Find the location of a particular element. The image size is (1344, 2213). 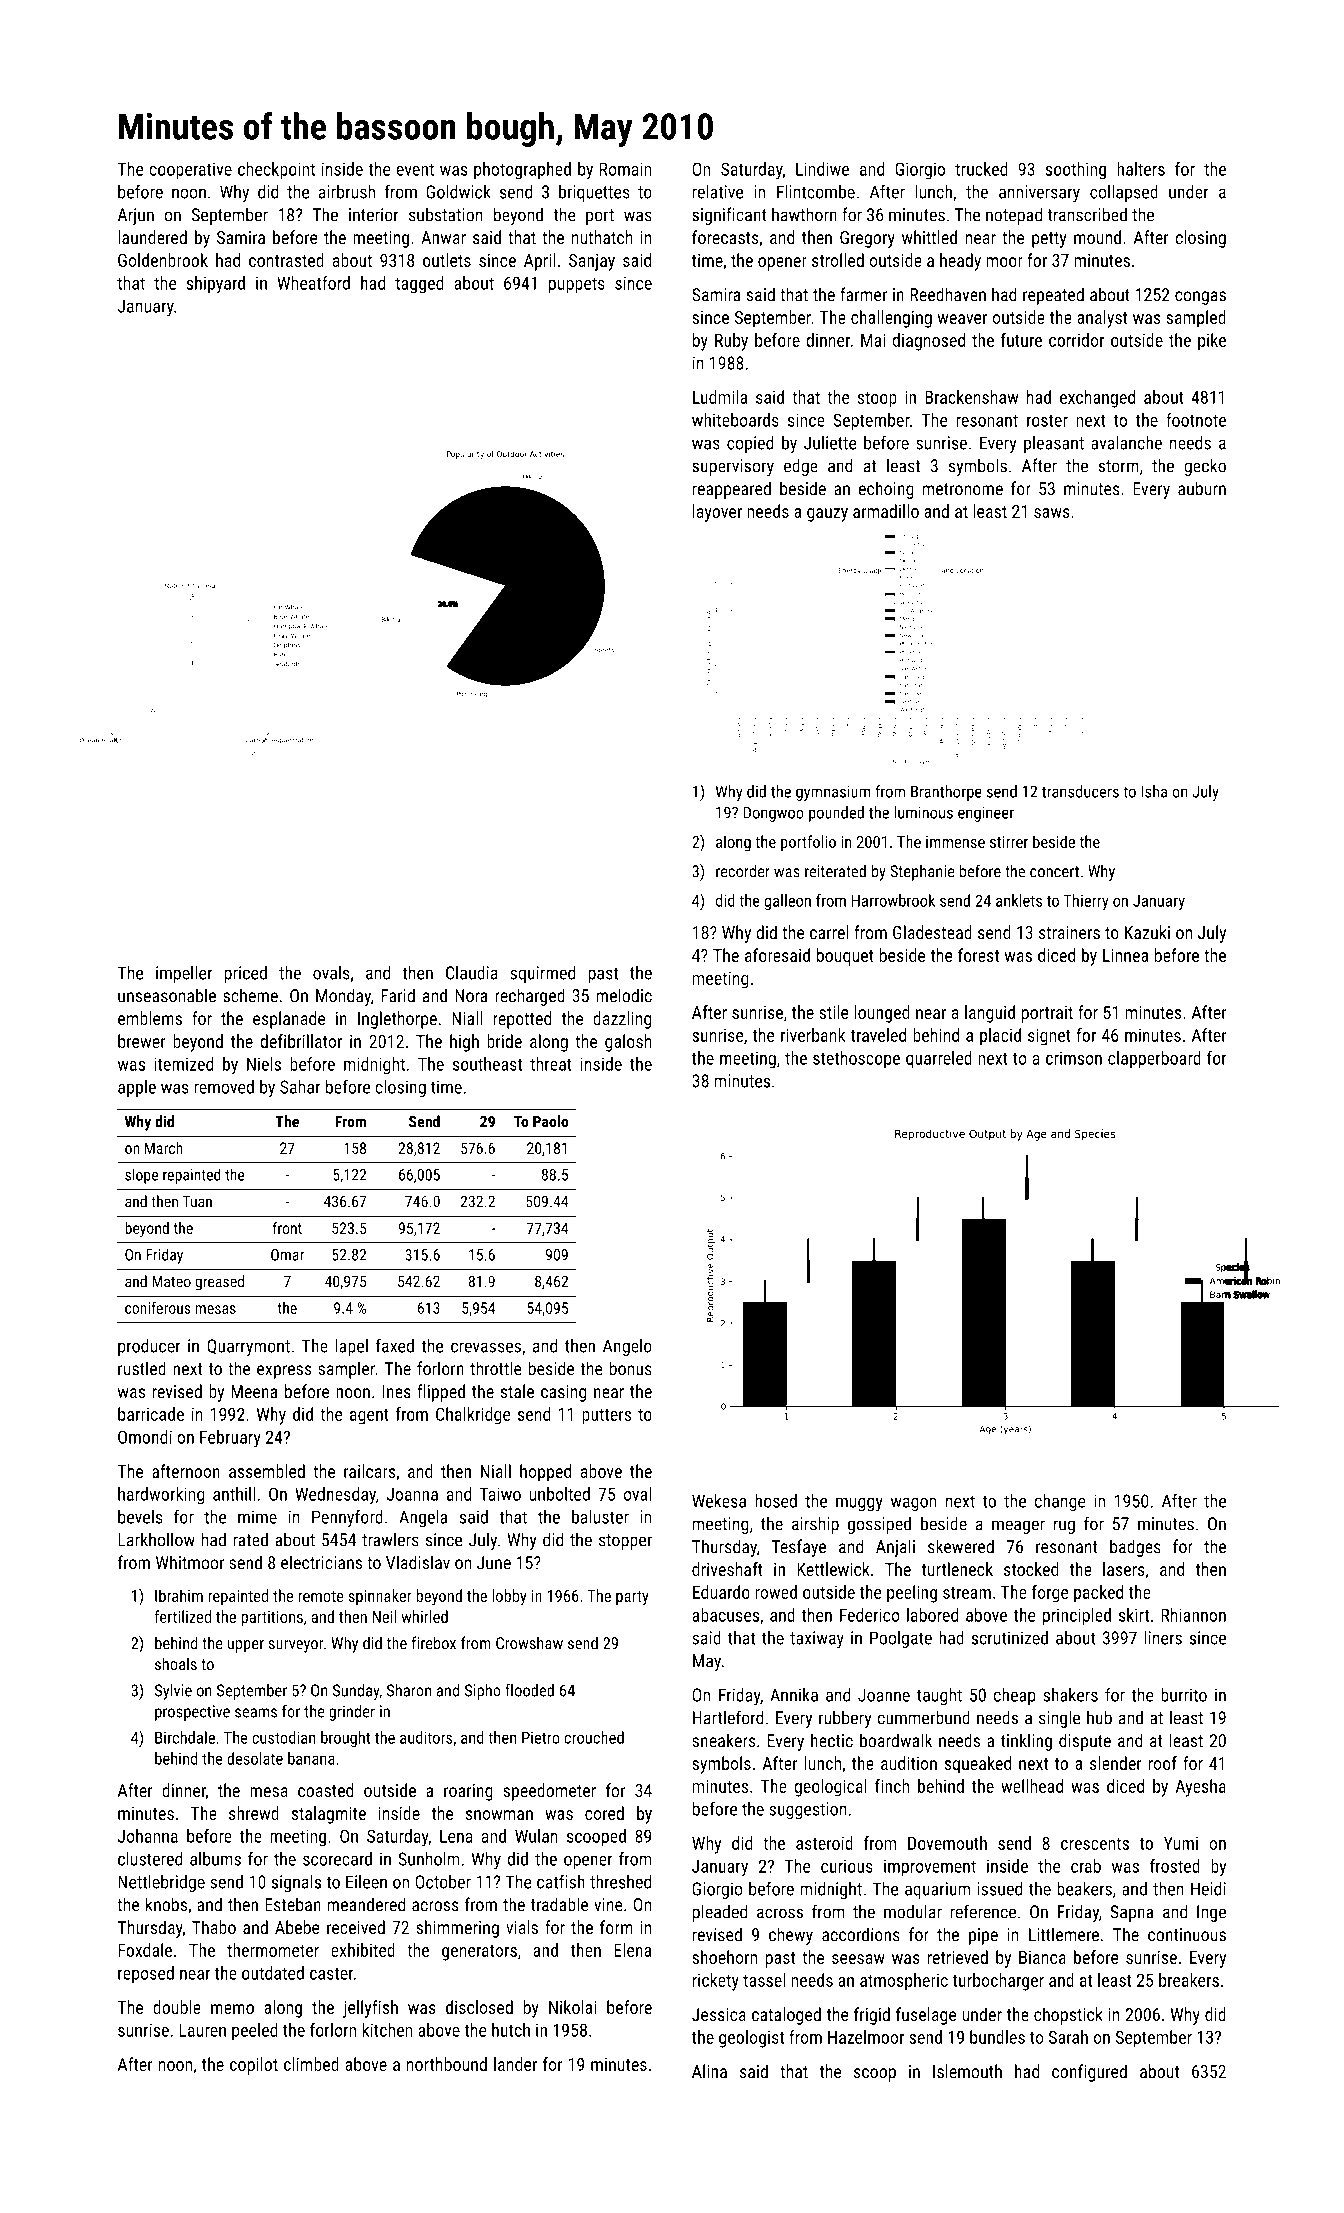

strainers is located at coordinates (1069, 932).
